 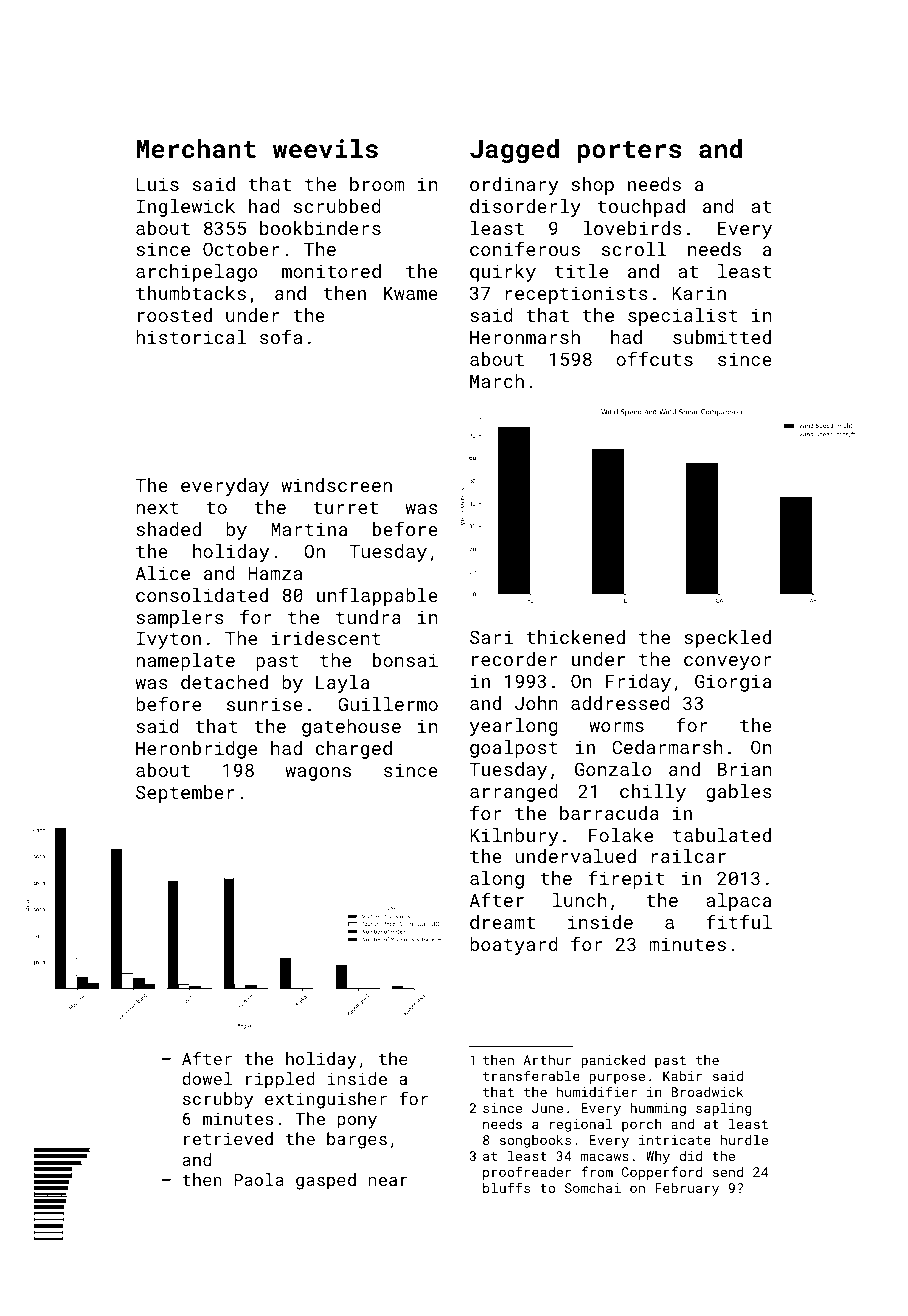 I want to click on Kwame, so click(x=411, y=293).
